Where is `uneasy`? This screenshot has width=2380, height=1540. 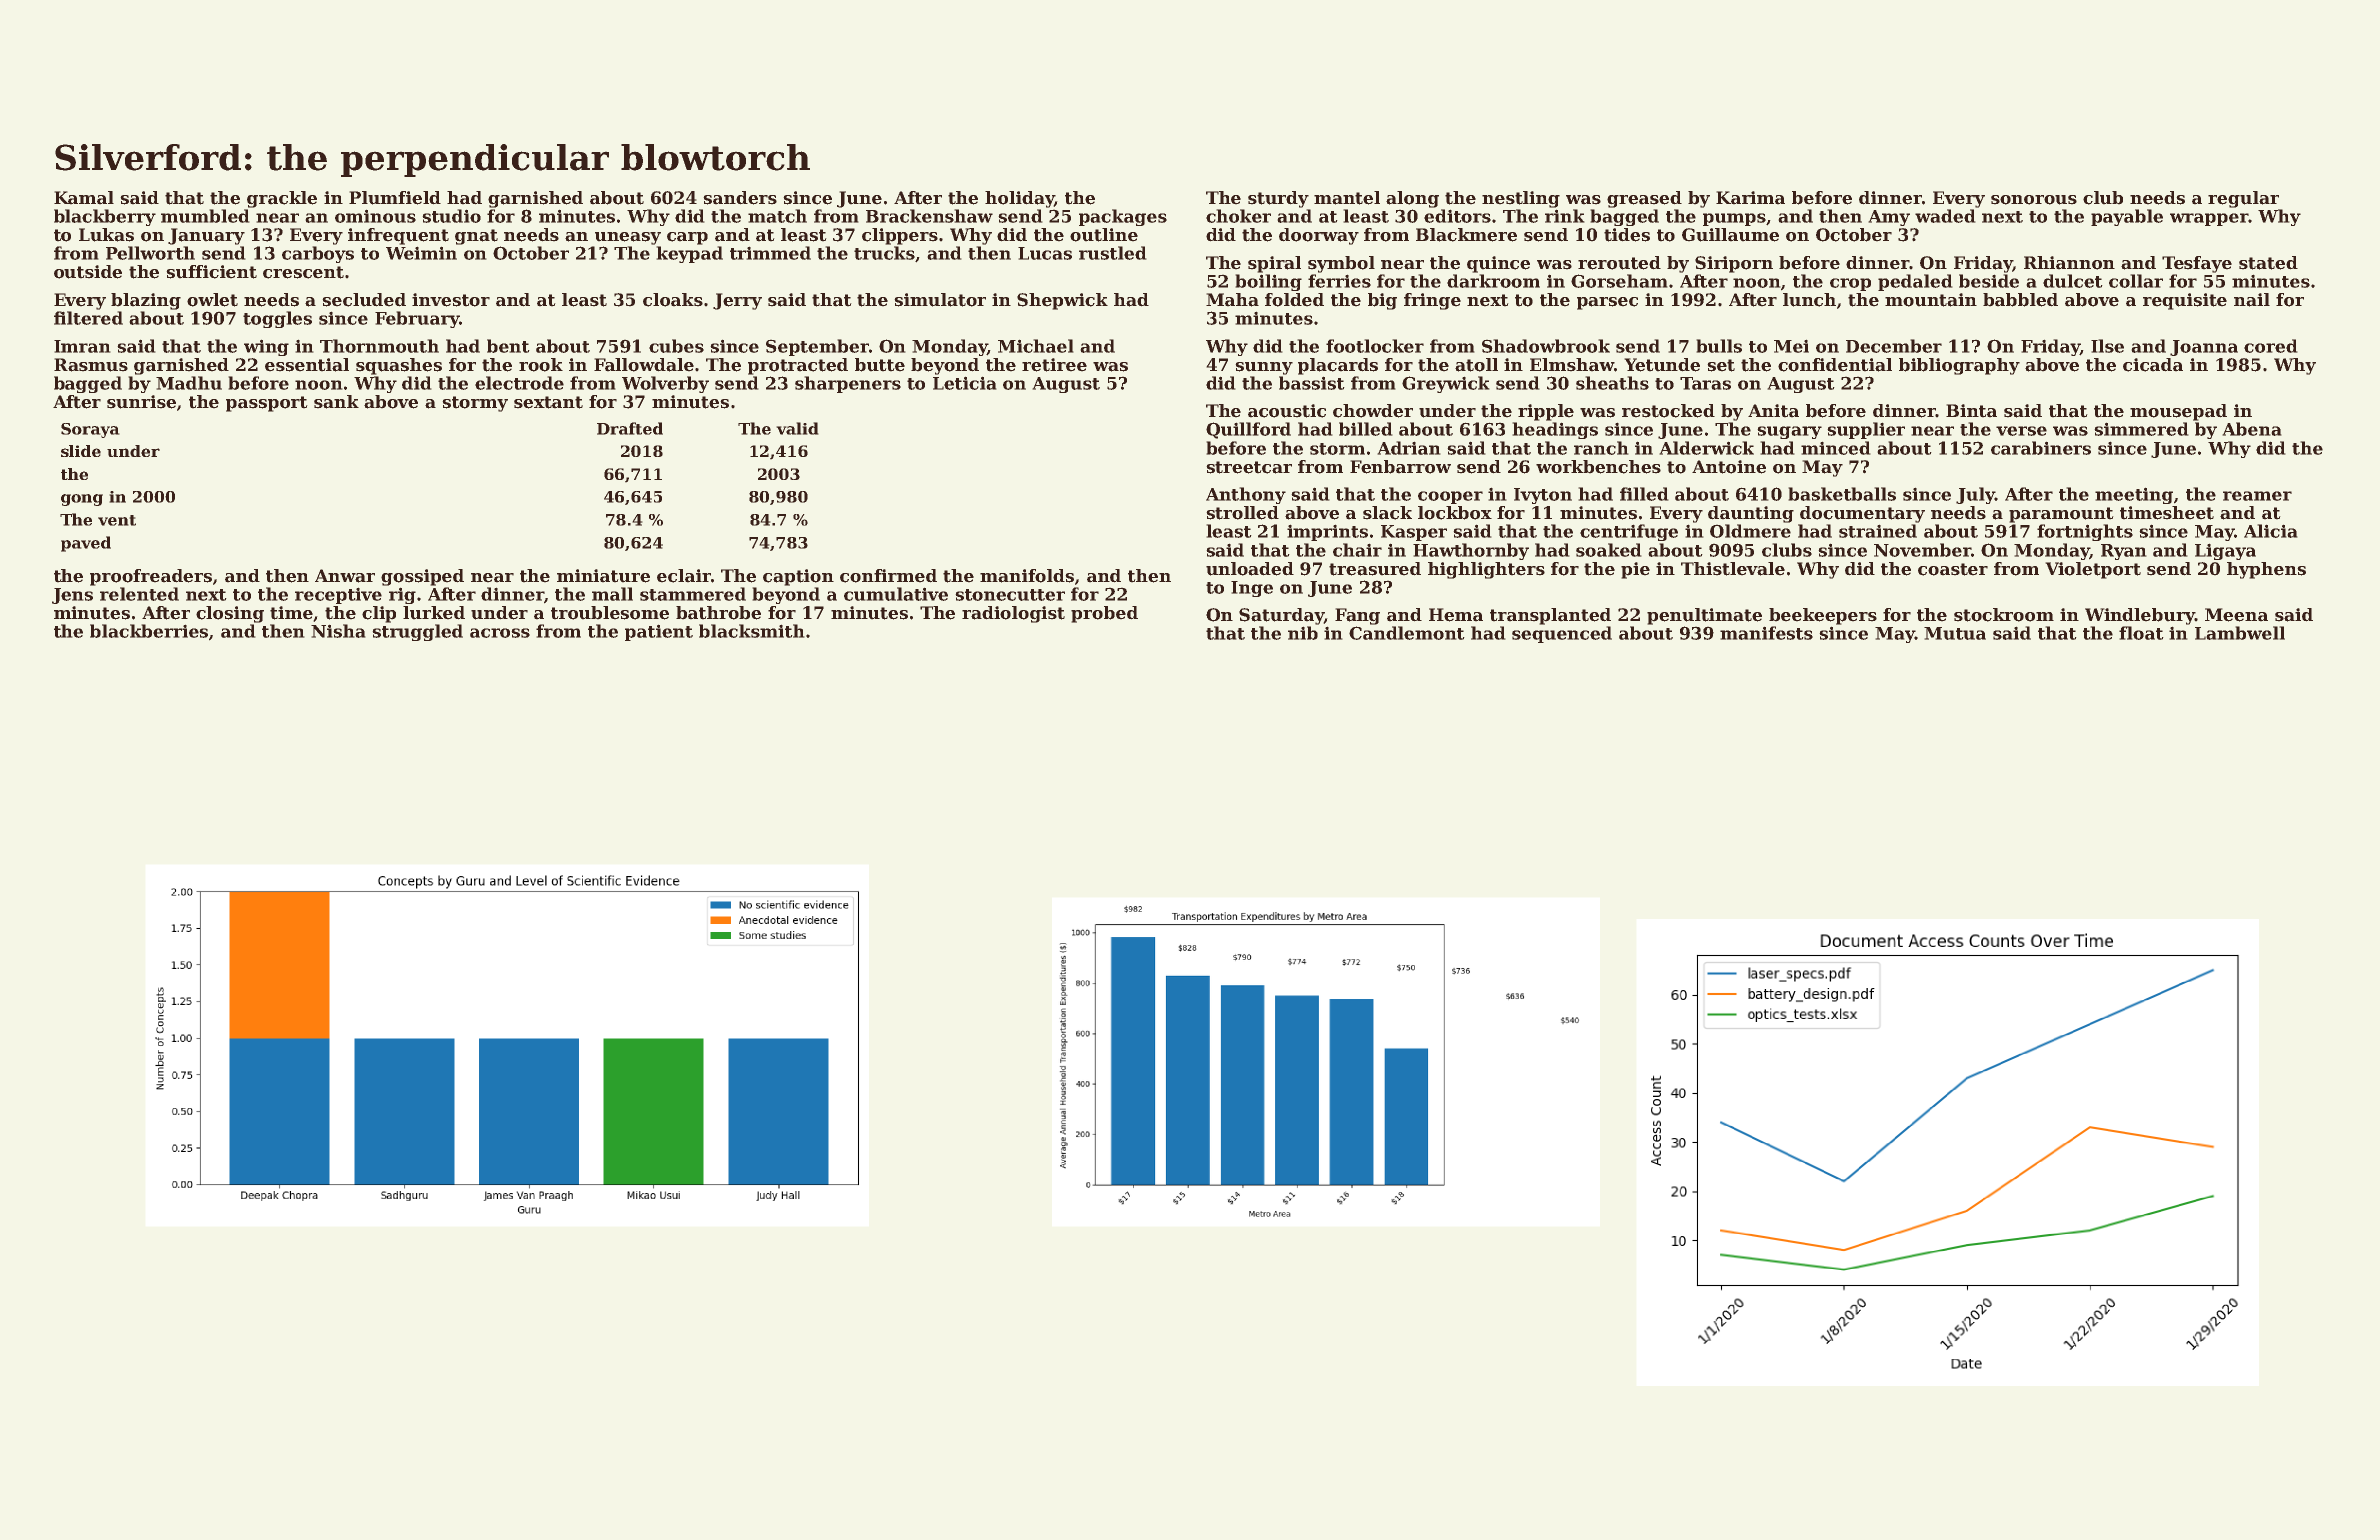 uneasy is located at coordinates (628, 238).
